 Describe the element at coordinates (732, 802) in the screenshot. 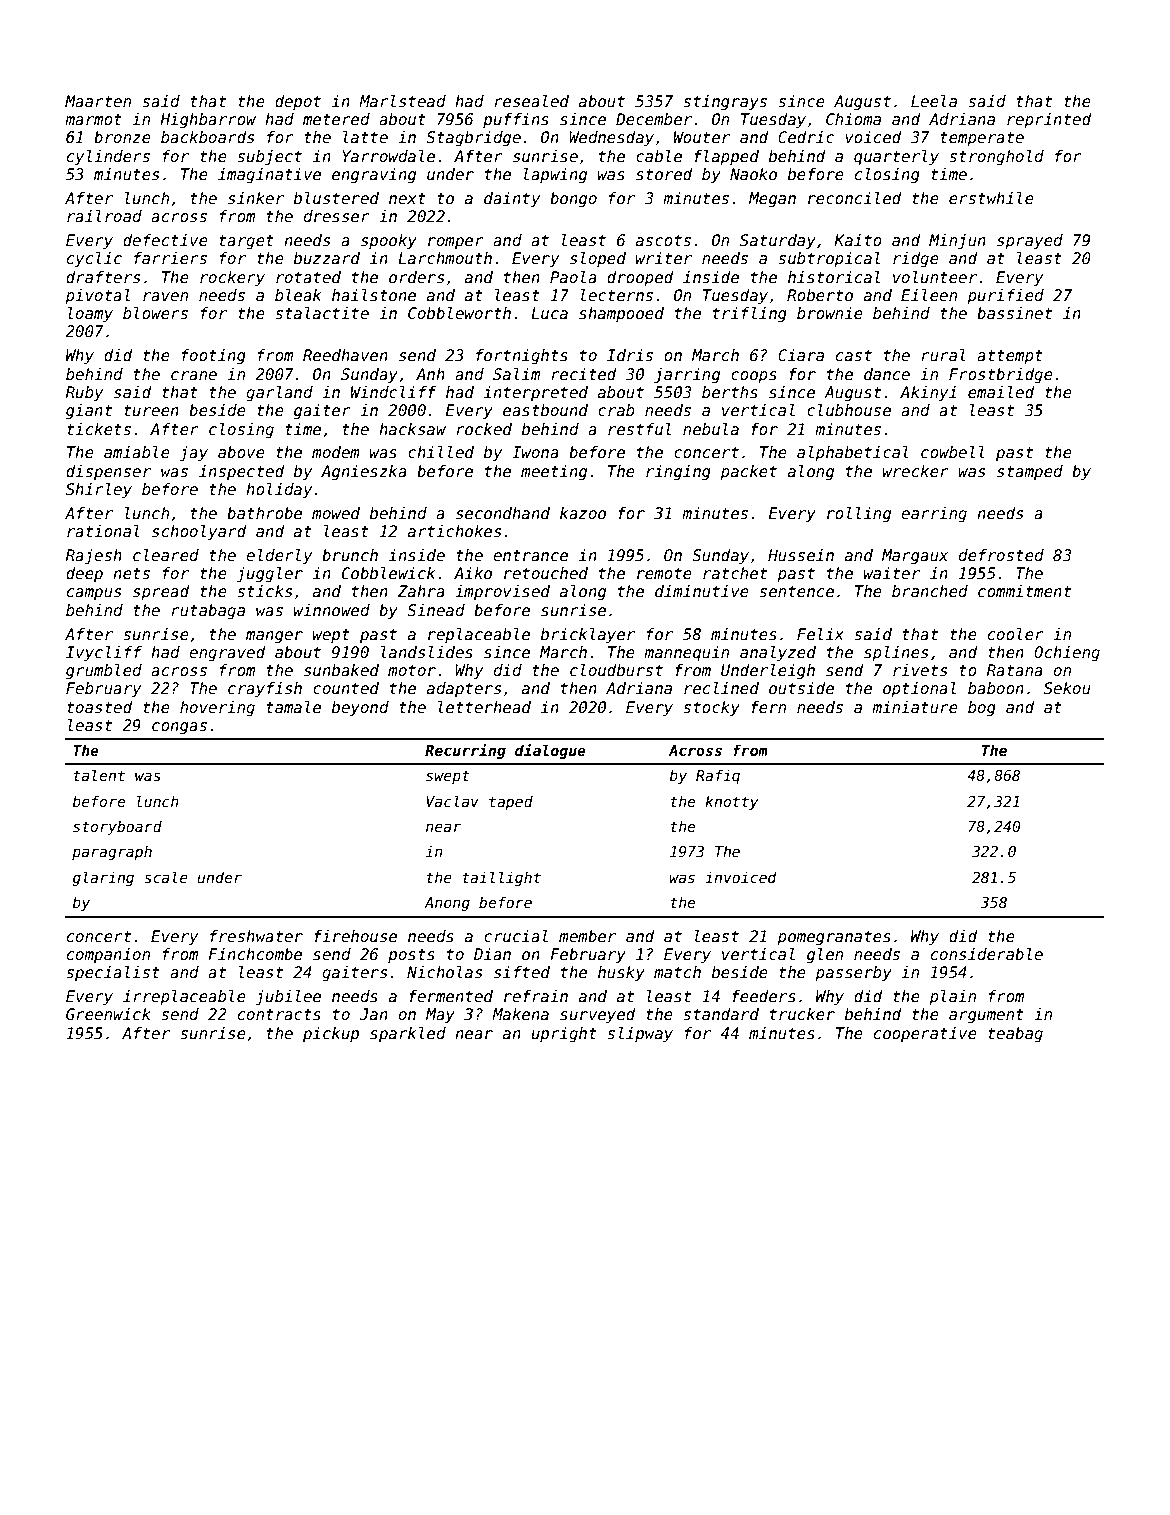

I see `knotty` at that location.
